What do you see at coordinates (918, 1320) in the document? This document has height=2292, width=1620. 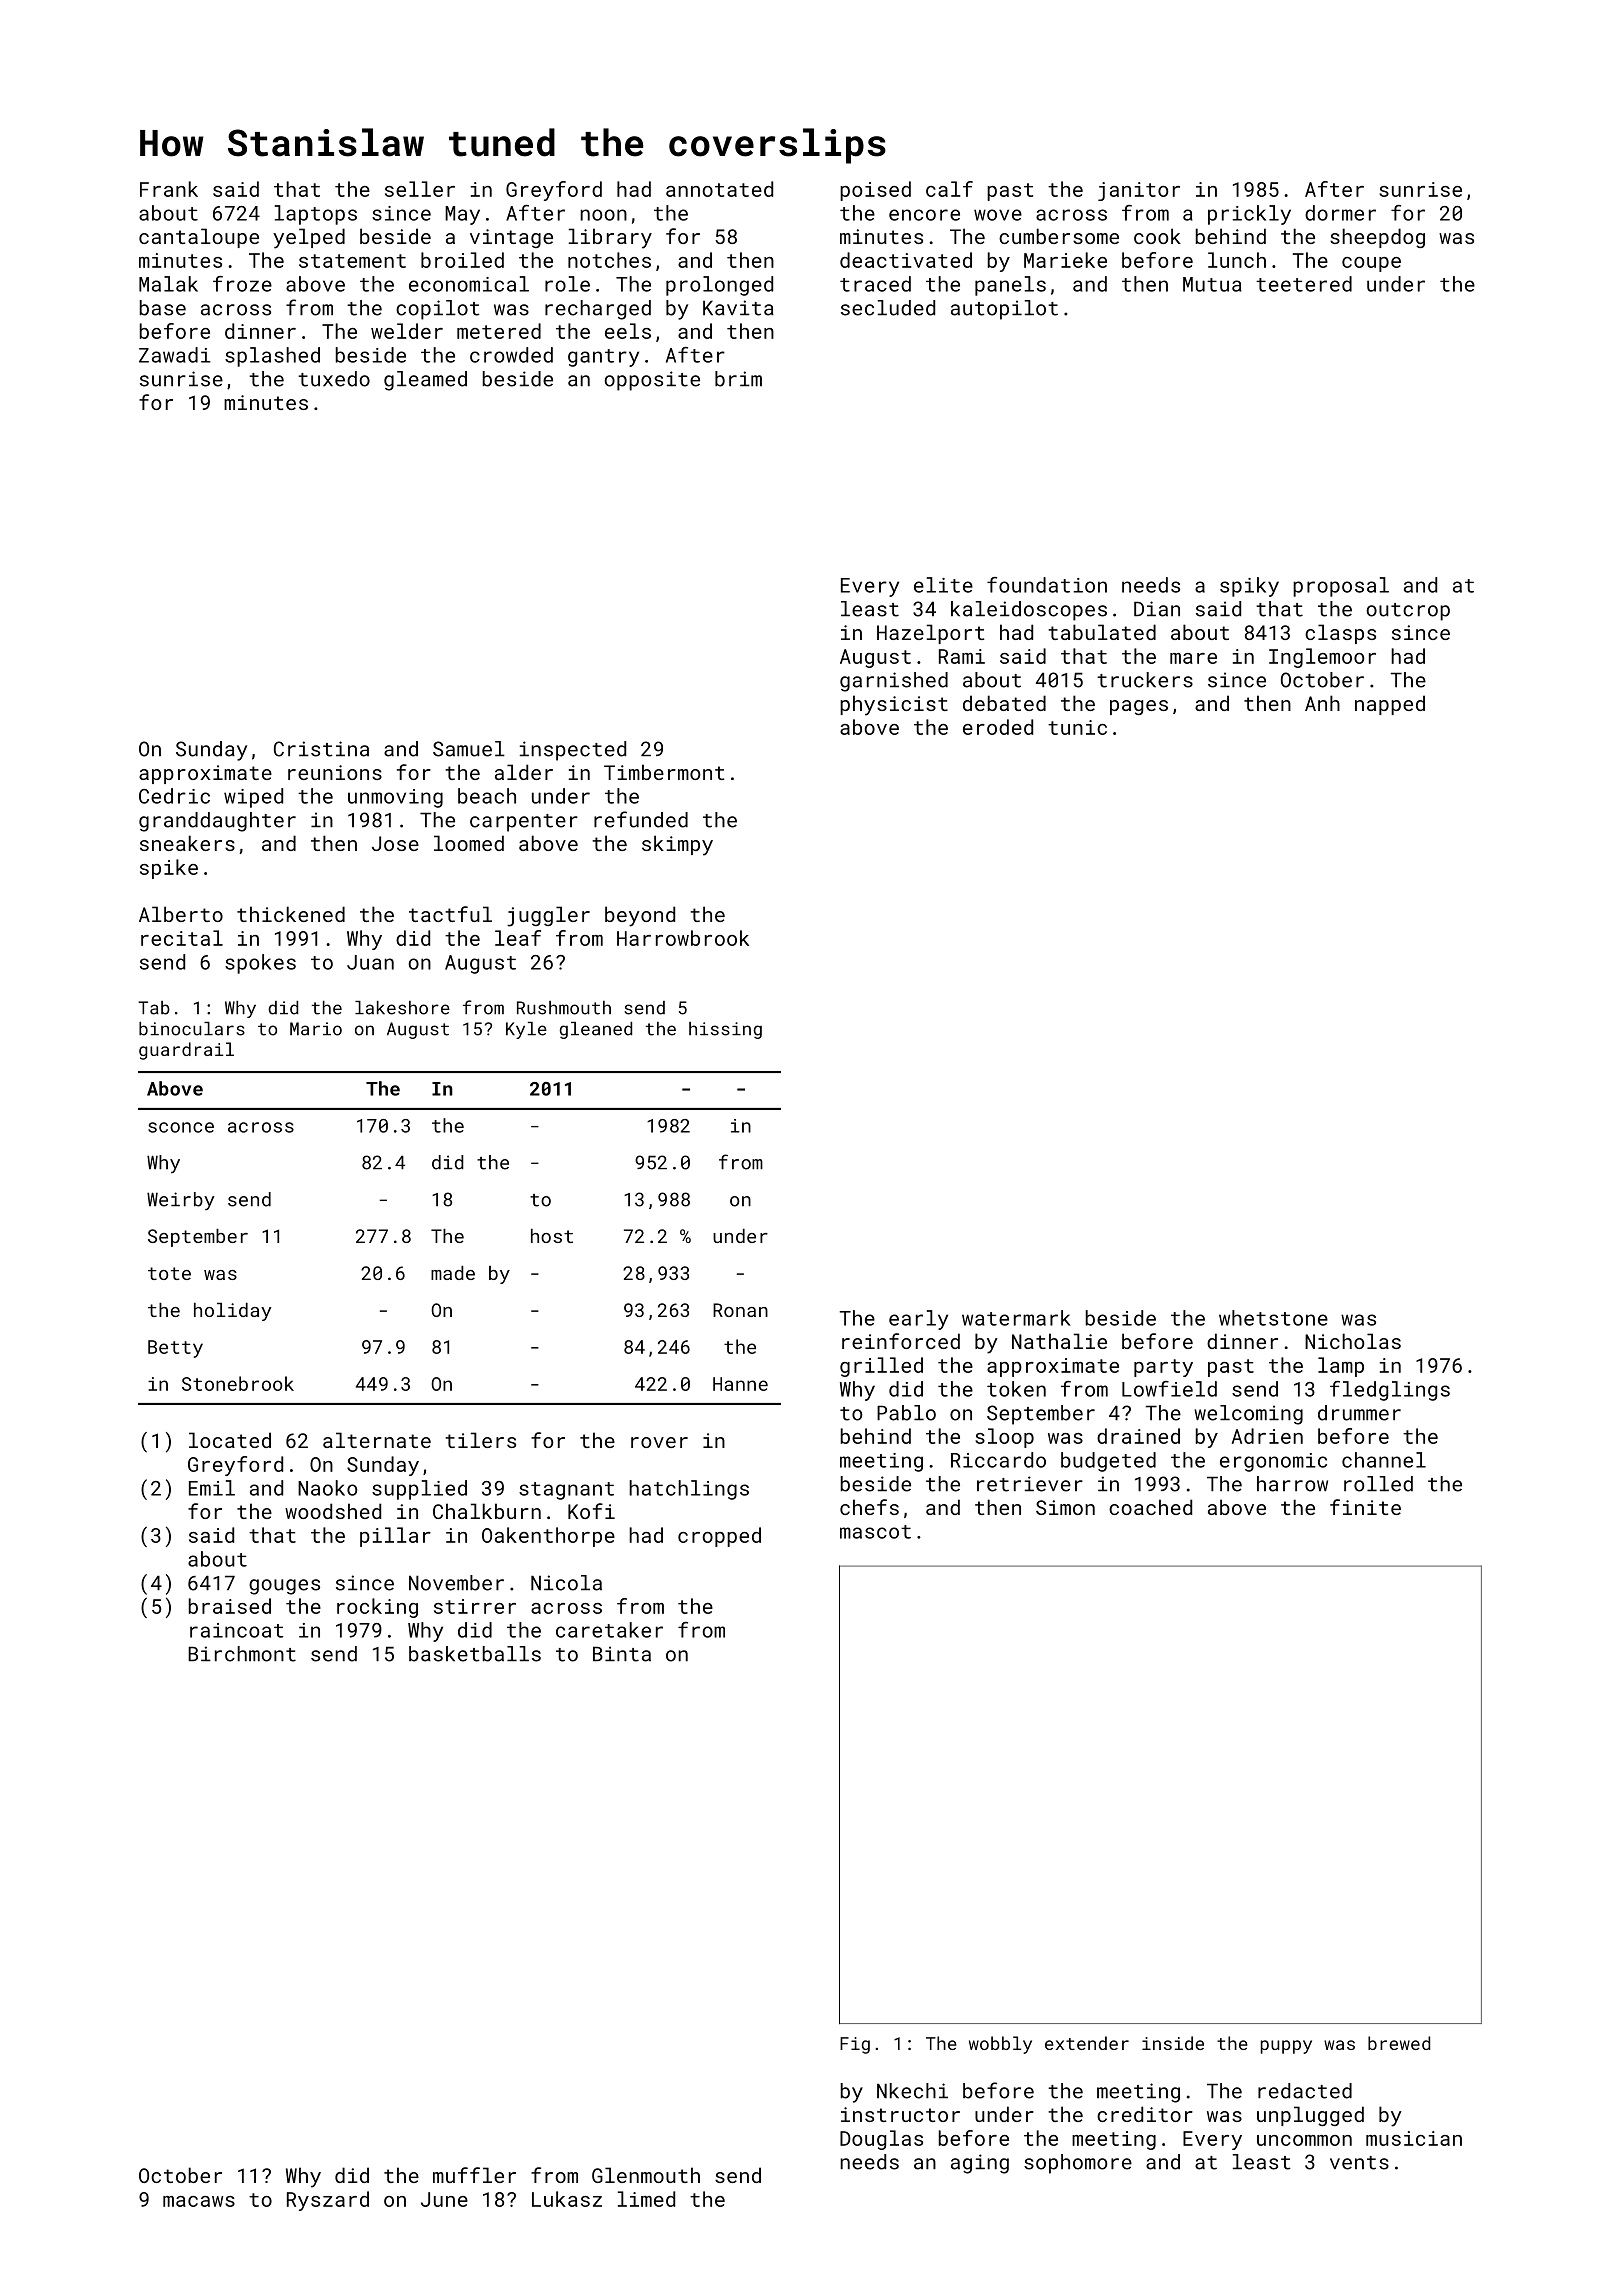 I see `early` at bounding box center [918, 1320].
